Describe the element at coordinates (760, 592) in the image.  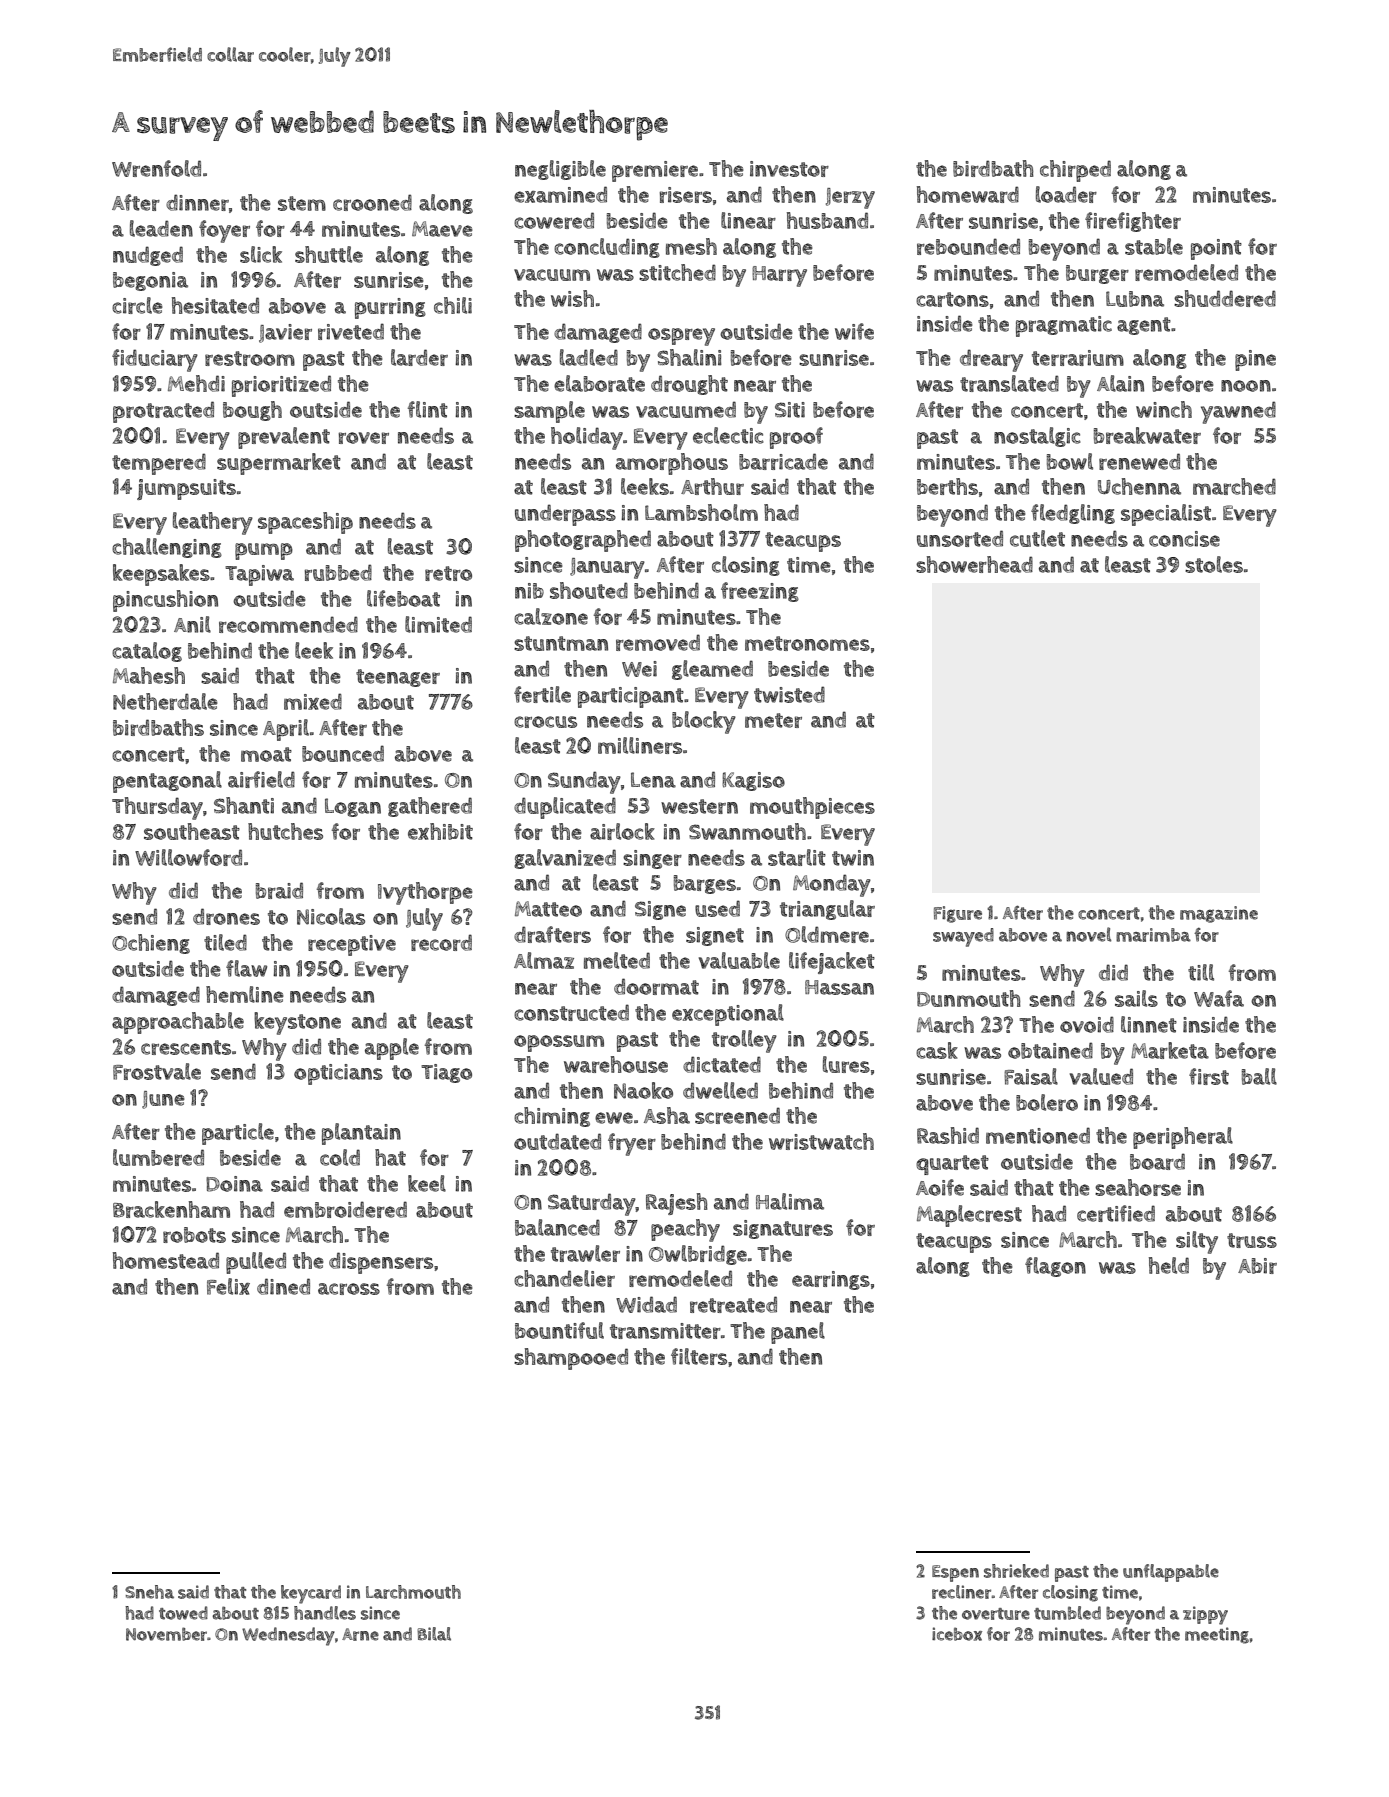
I see `freezing` at that location.
